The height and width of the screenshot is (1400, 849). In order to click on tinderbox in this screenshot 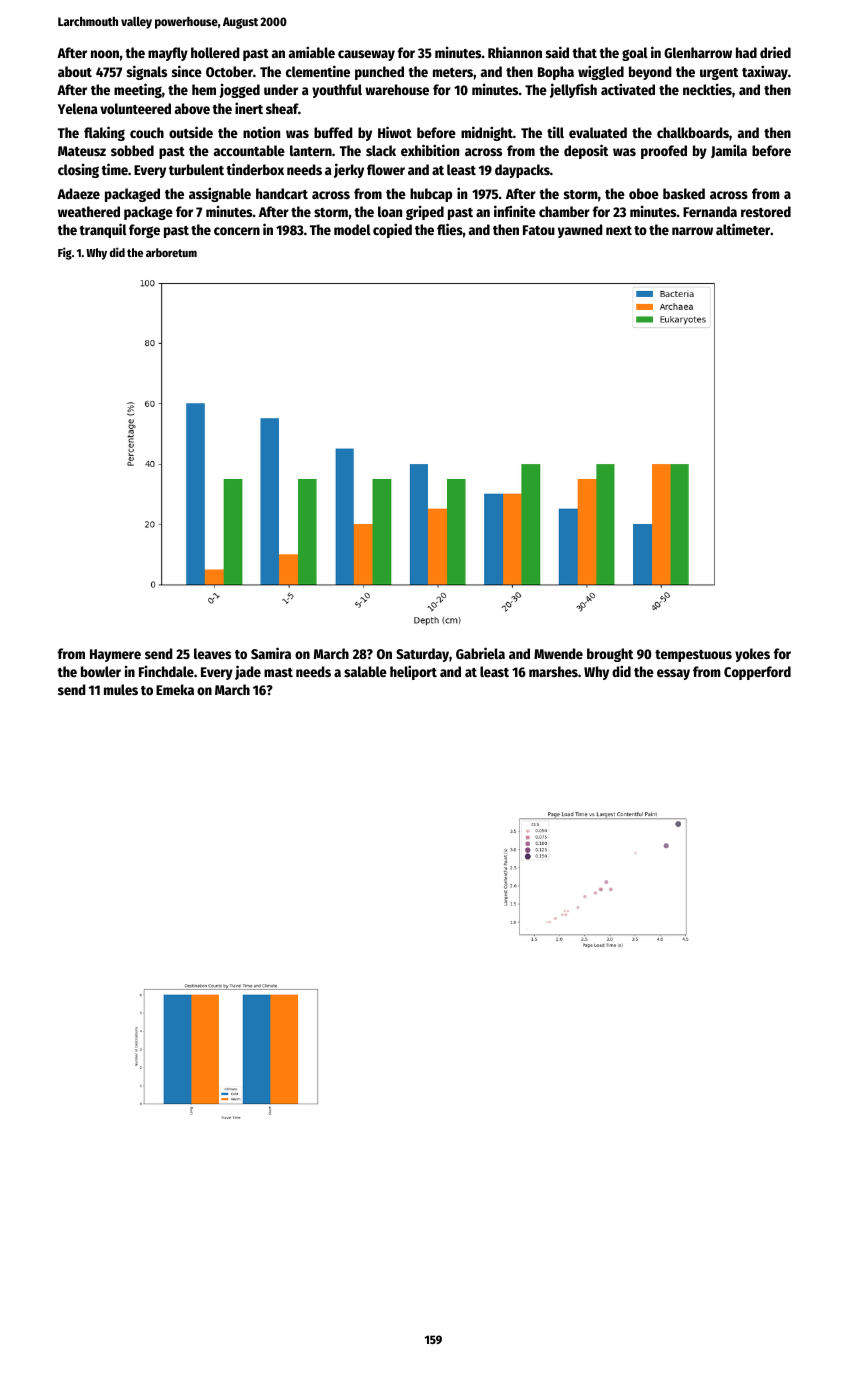, I will do `click(255, 169)`.
